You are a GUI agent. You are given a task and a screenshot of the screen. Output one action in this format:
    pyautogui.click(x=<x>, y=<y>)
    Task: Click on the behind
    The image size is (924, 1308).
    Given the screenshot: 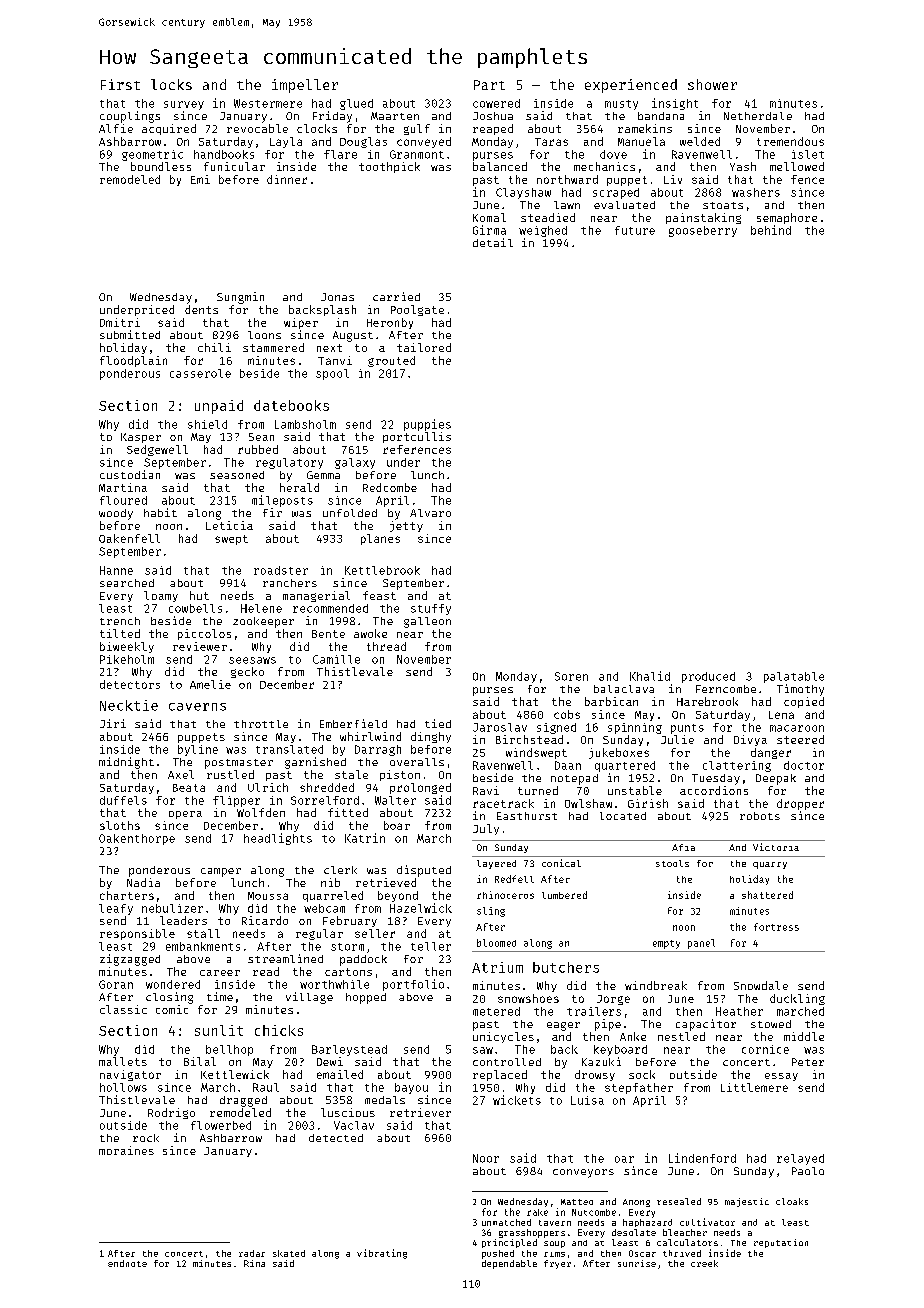 What is the action you would take?
    pyautogui.click(x=771, y=230)
